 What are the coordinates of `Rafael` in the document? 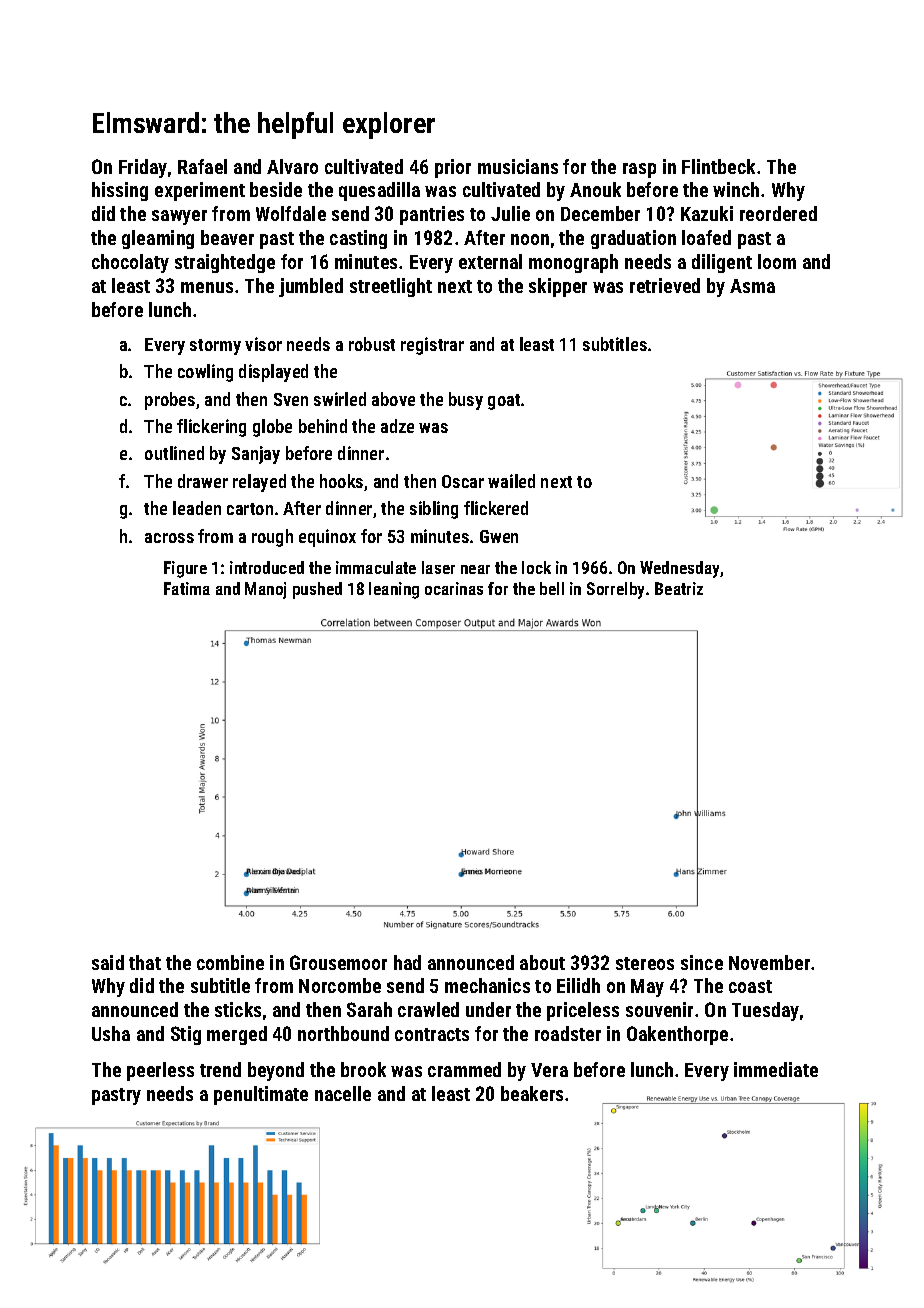 It's located at (202, 166).
